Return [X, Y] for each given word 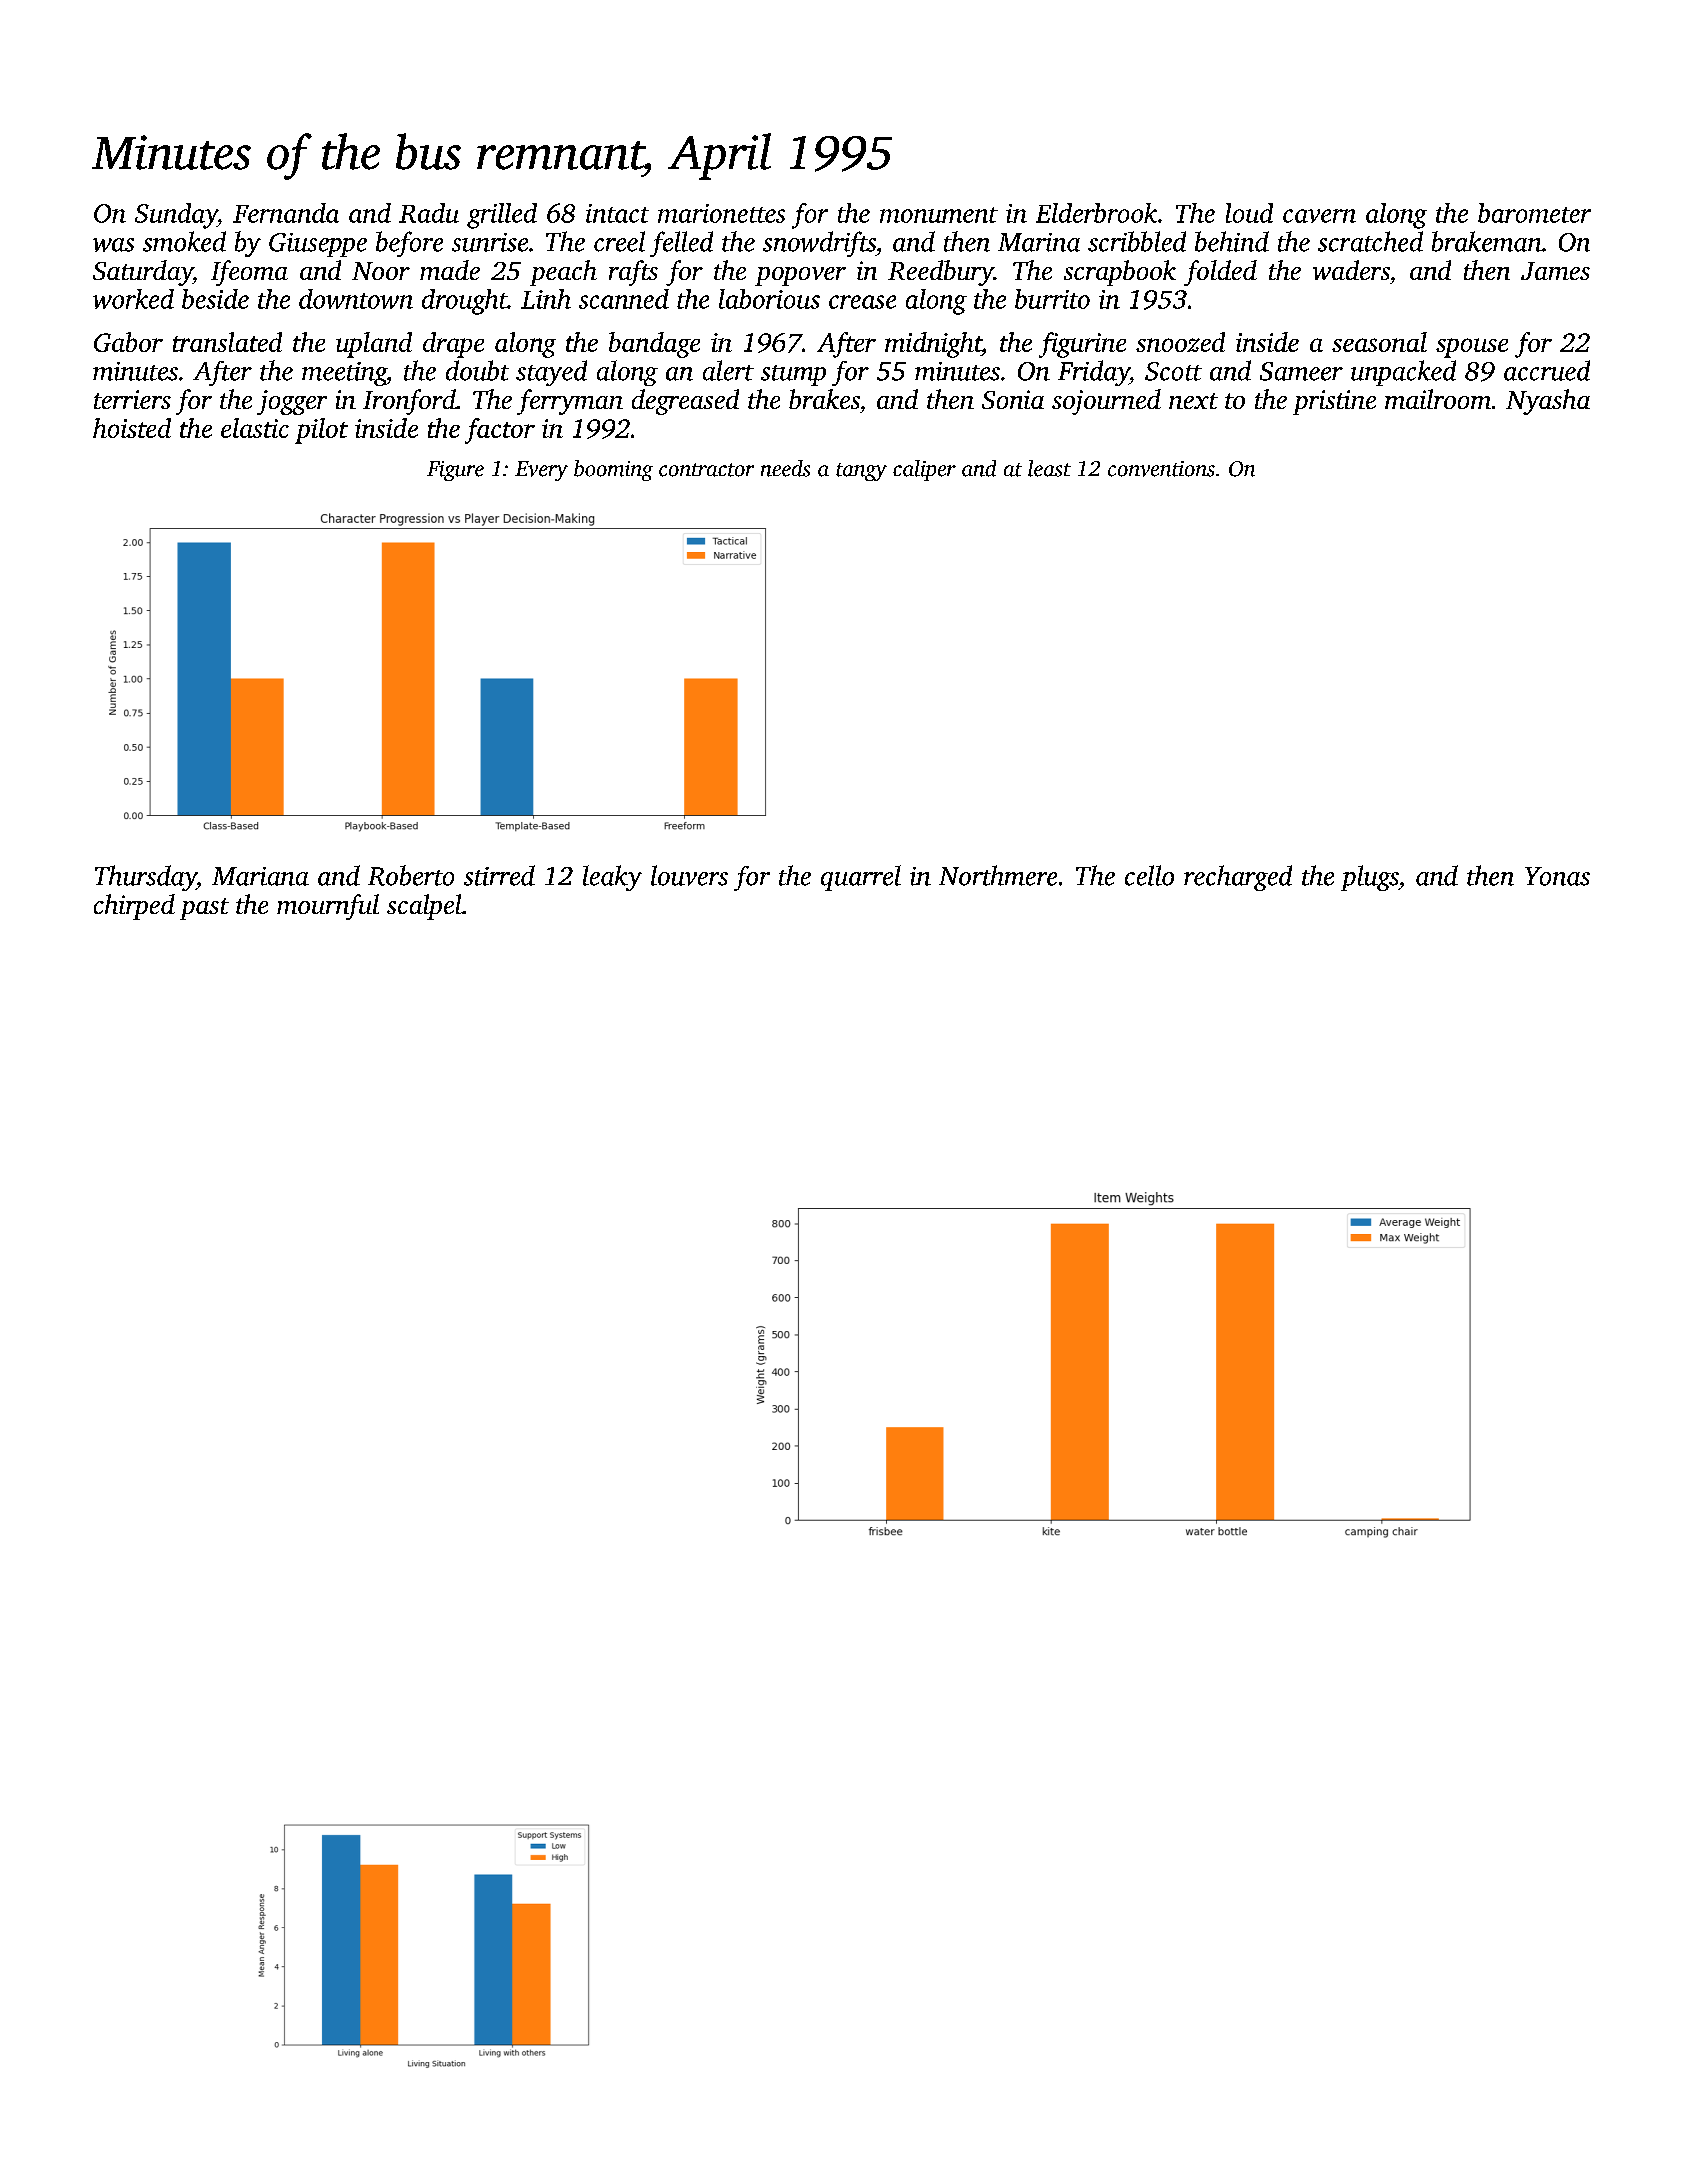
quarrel [861, 878]
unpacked [1403, 373]
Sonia [1013, 399]
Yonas [1557, 876]
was [113, 245]
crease [862, 302]
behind [1232, 241]
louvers [689, 875]
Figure [455, 471]
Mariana [260, 876]
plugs [1369, 878]
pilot [321, 431]
